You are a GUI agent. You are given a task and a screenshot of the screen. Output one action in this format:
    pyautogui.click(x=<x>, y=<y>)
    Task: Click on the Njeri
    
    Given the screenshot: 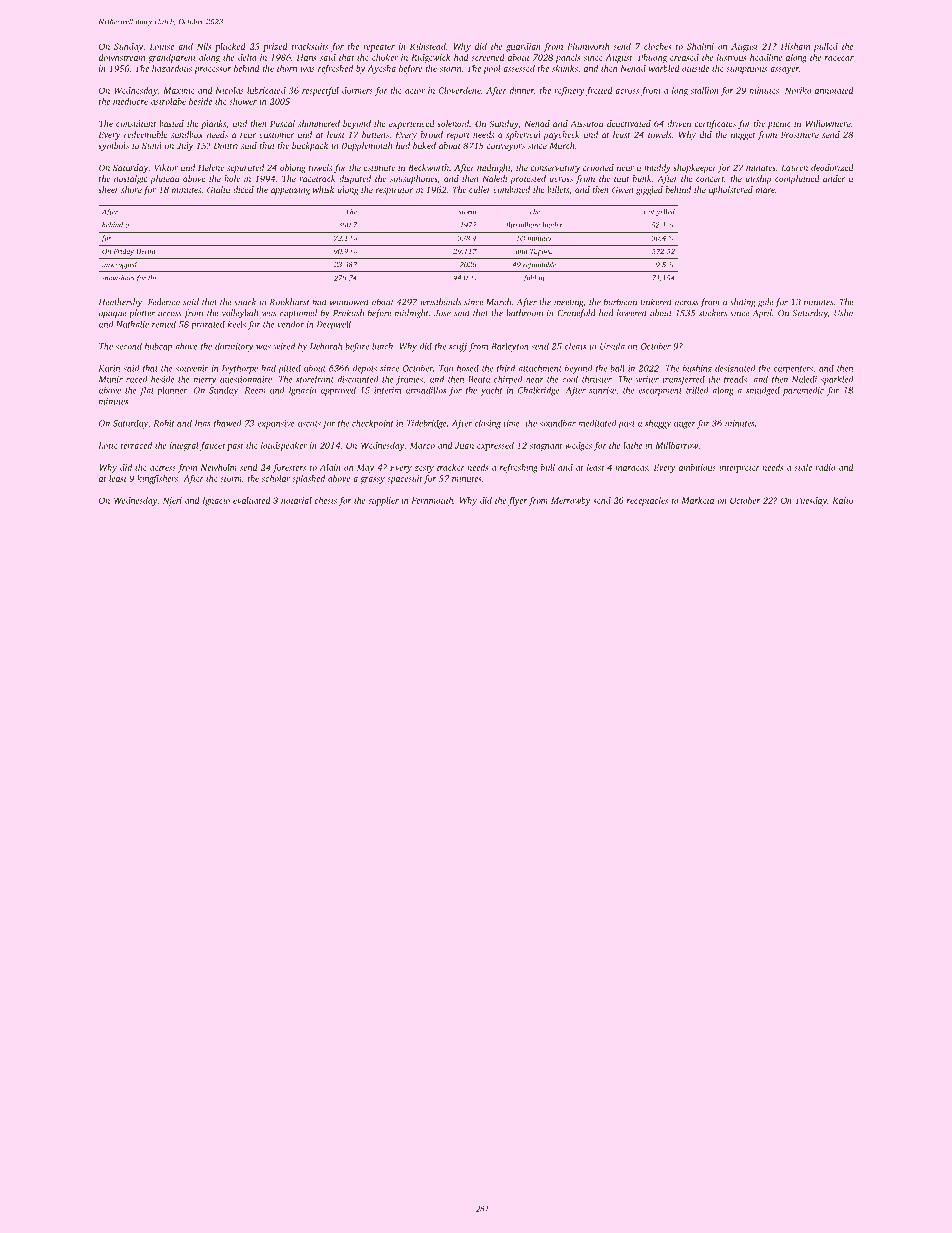 What is the action you would take?
    pyautogui.click(x=172, y=501)
